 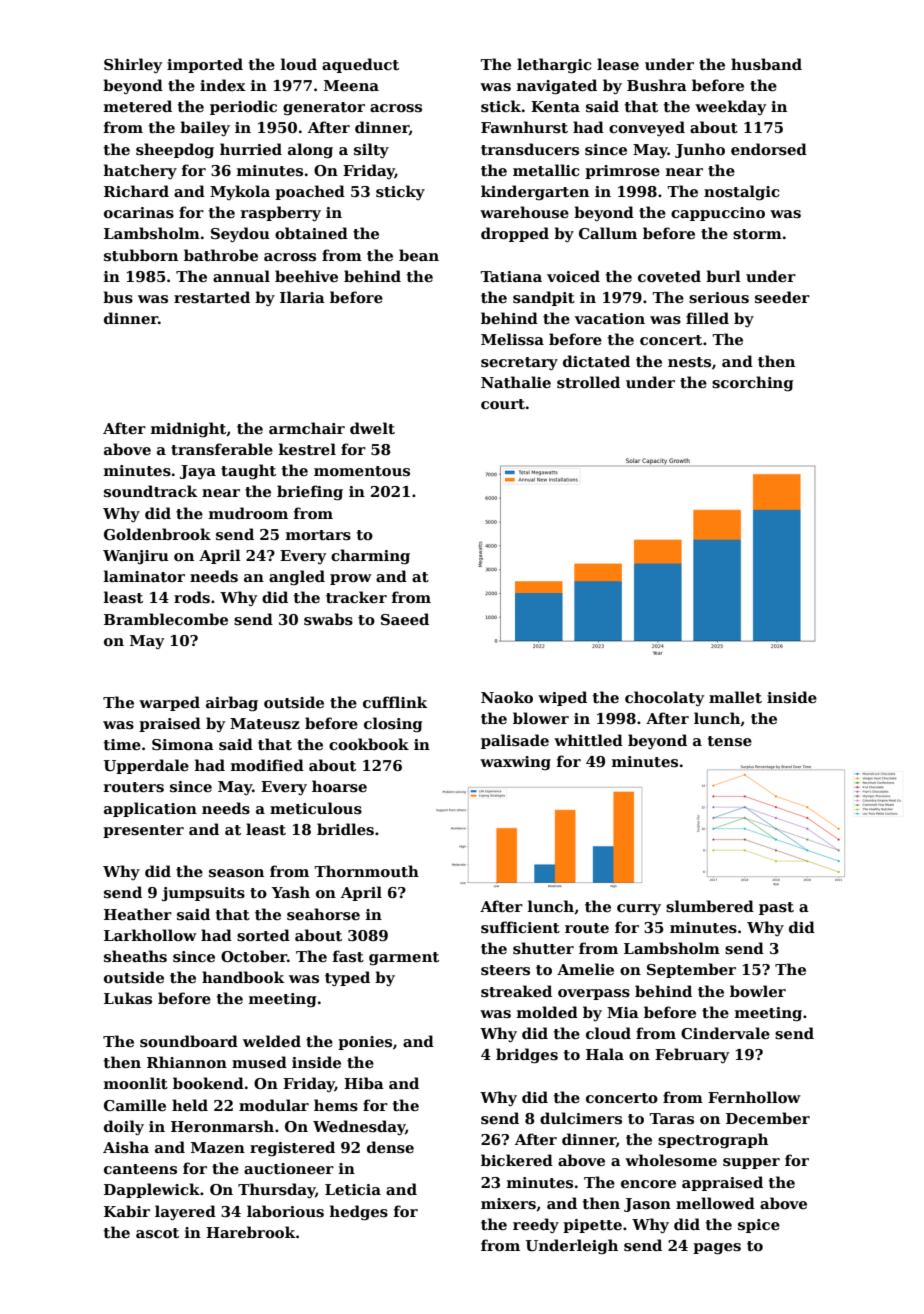 What do you see at coordinates (371, 150) in the page?
I see `silty` at bounding box center [371, 150].
